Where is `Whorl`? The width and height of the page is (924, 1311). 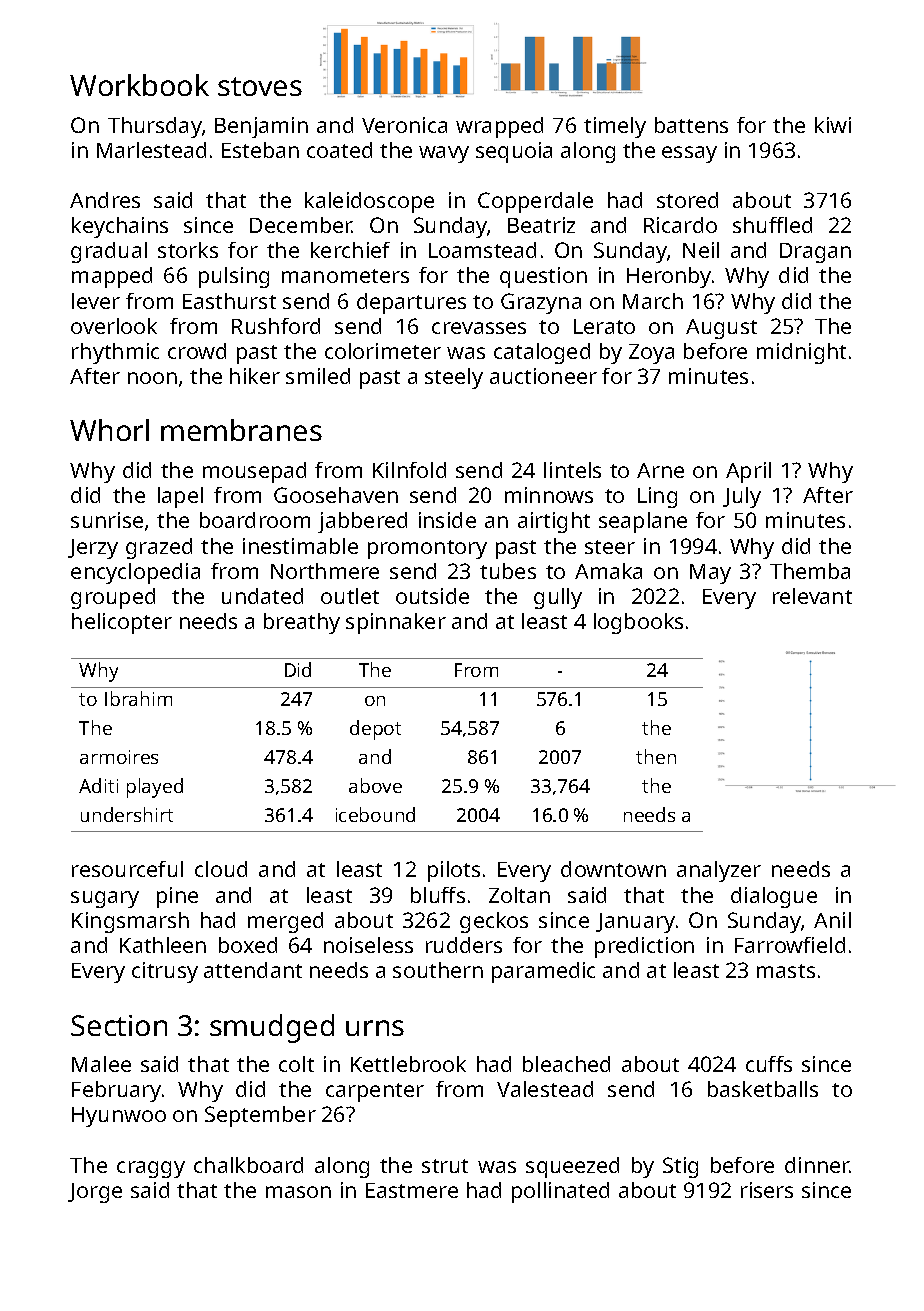
Whorl is located at coordinates (109, 430).
